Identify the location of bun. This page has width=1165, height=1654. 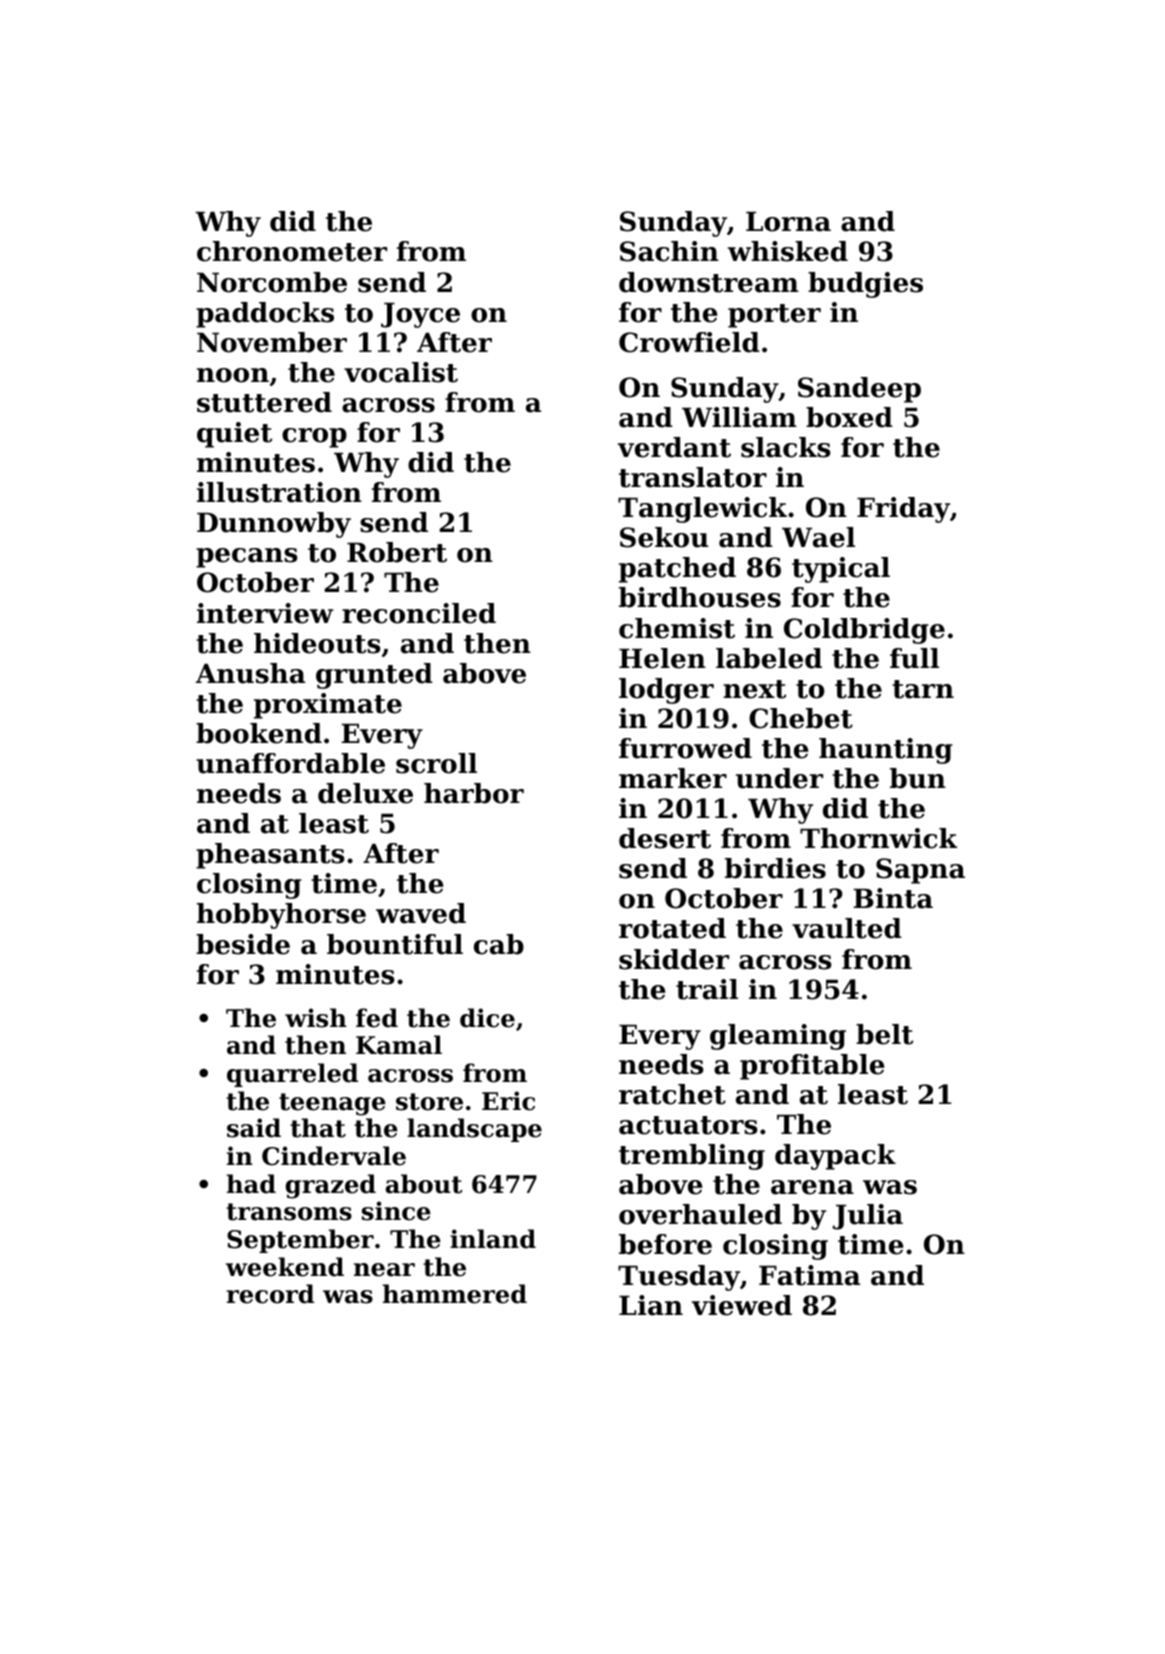
(918, 778).
